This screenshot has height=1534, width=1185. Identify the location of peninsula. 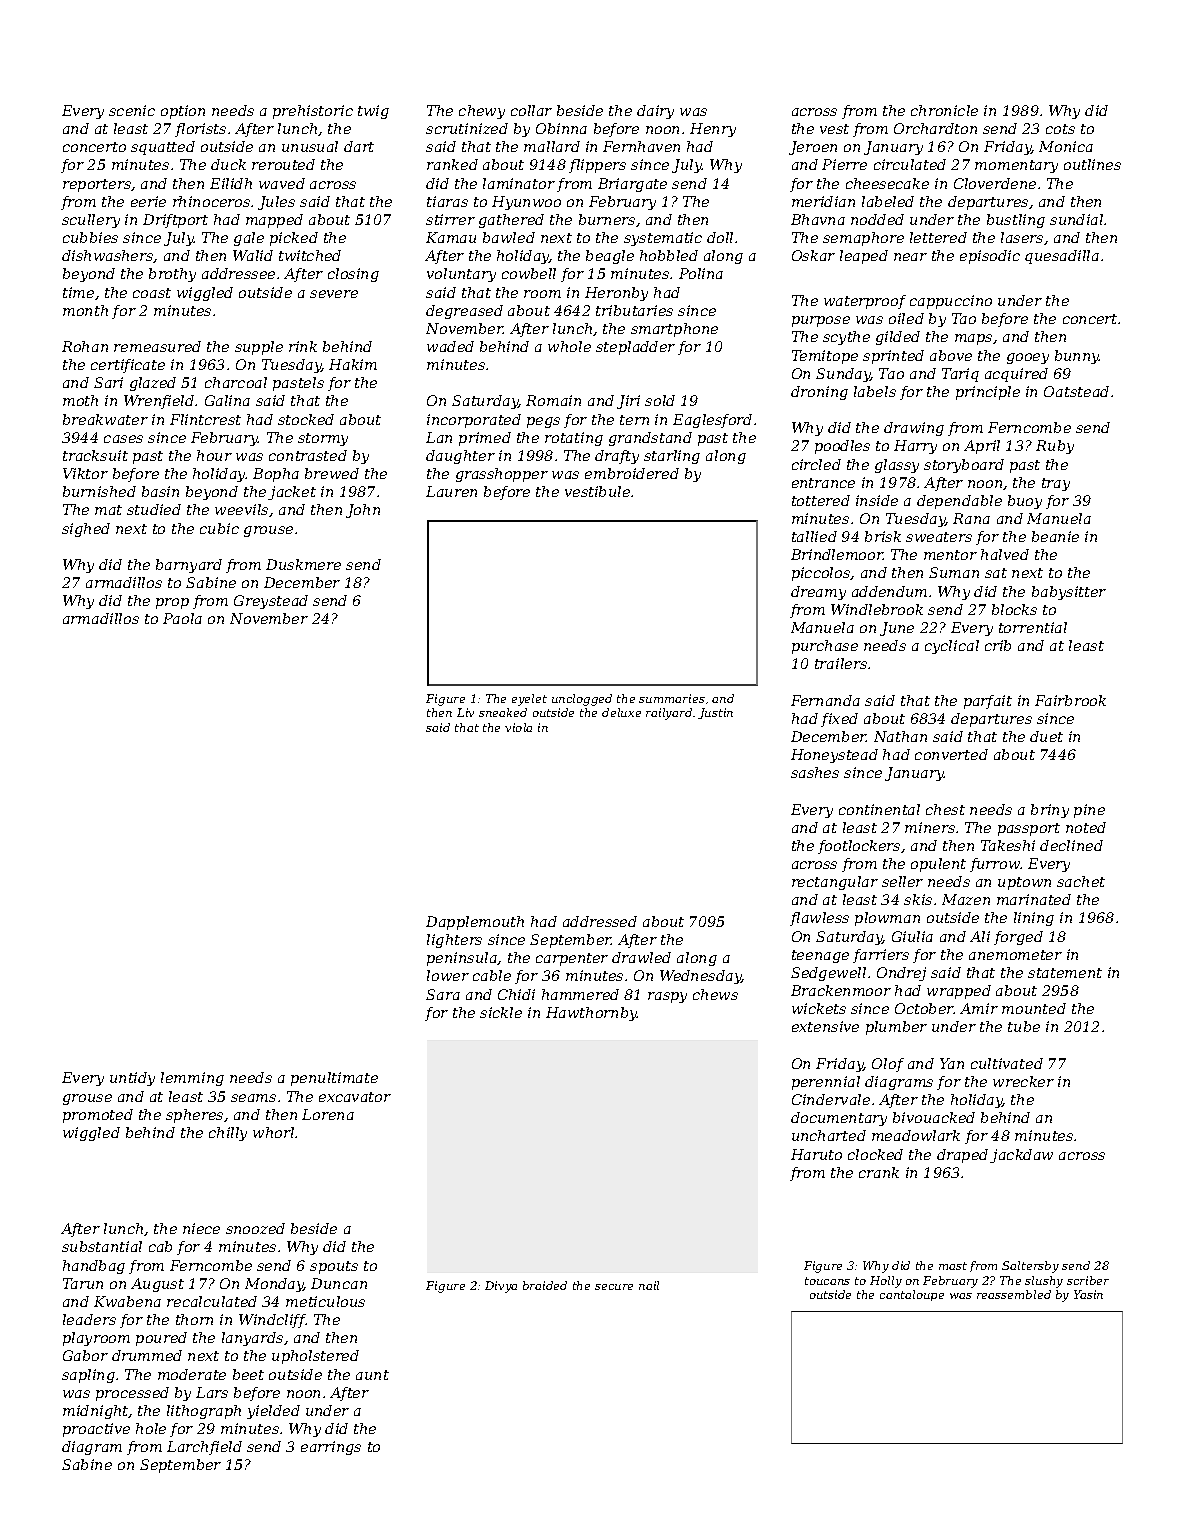
(462, 959).
